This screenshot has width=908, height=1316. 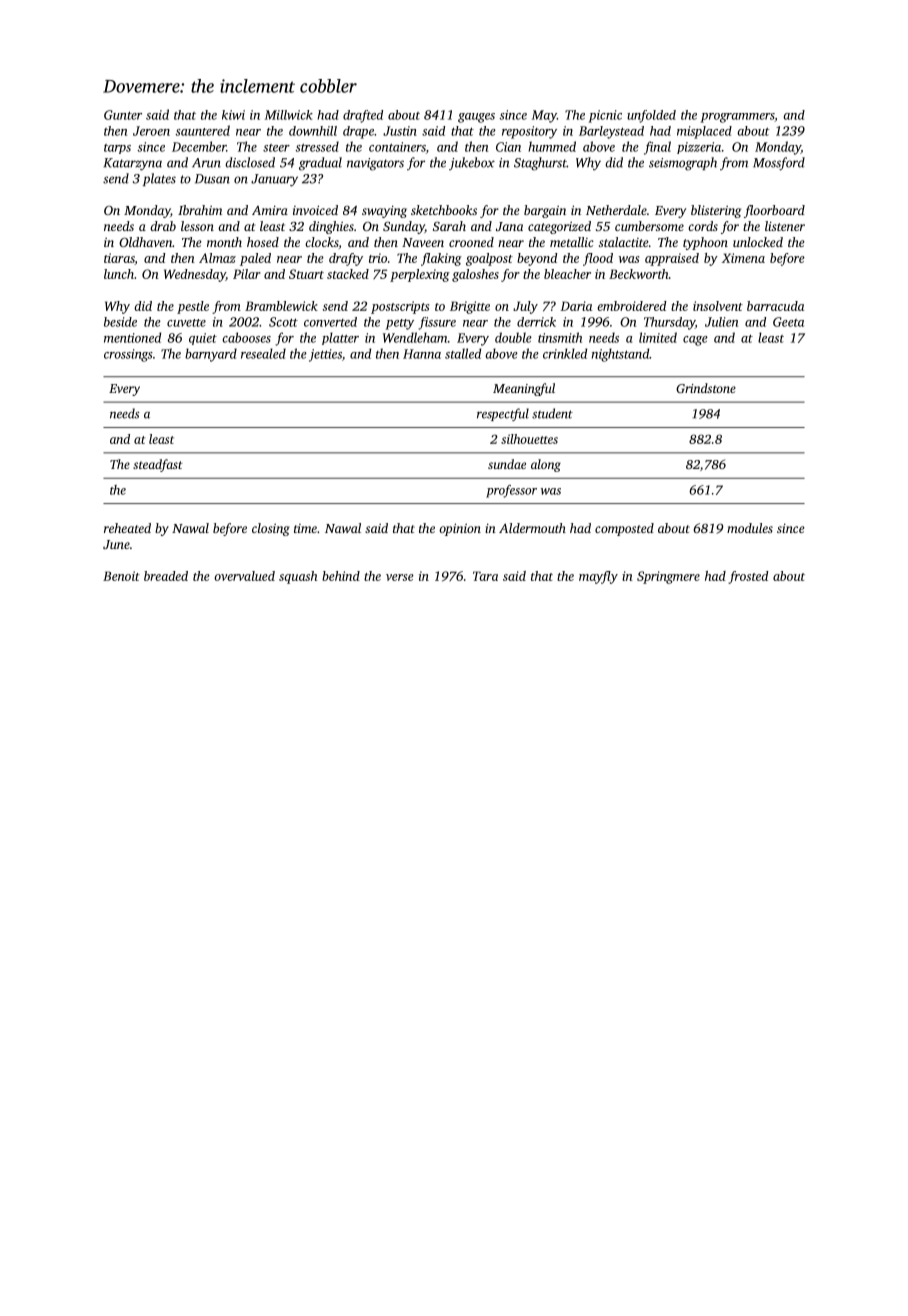 I want to click on Gunter, so click(x=123, y=115).
